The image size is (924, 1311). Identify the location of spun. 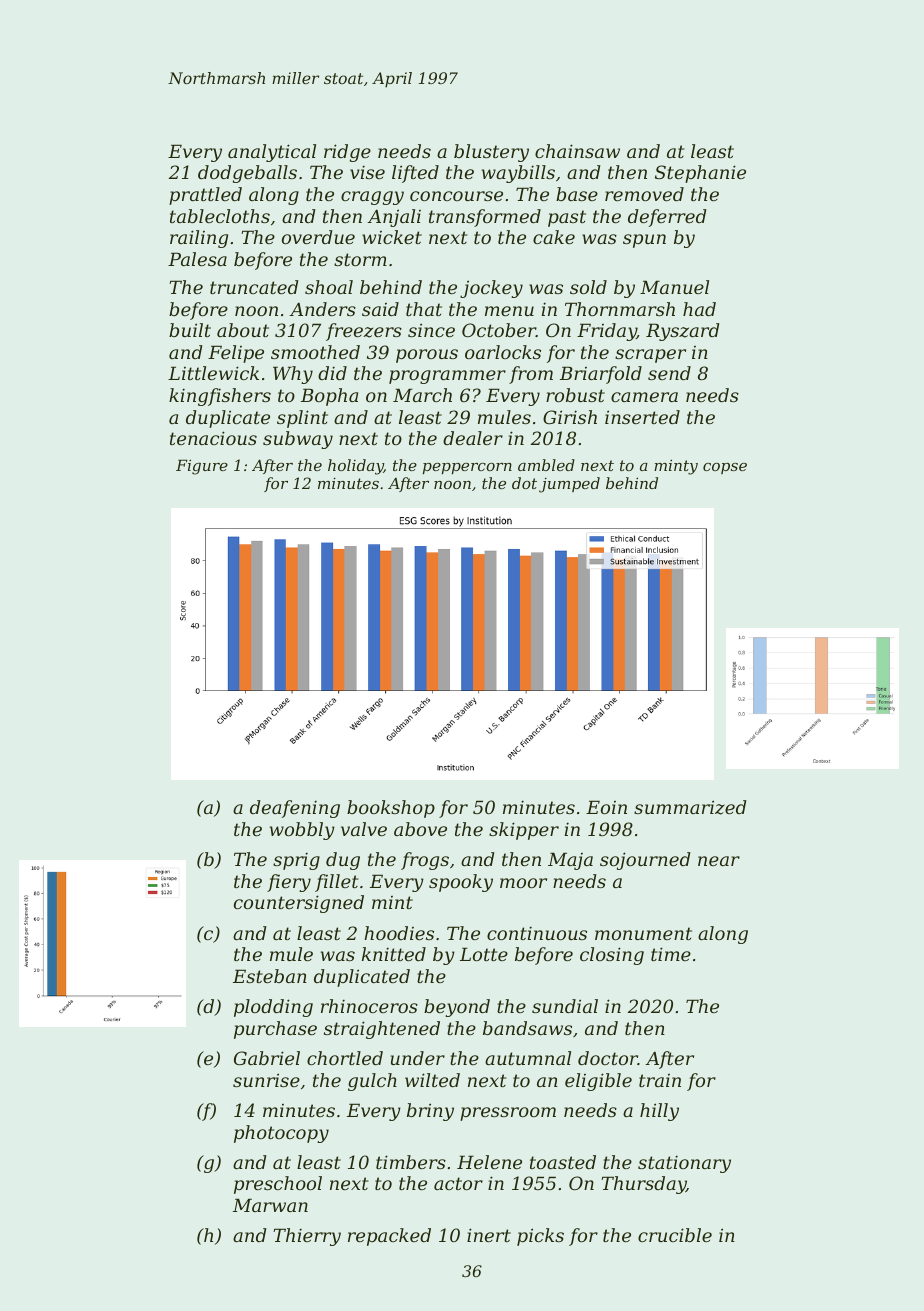
(644, 241).
